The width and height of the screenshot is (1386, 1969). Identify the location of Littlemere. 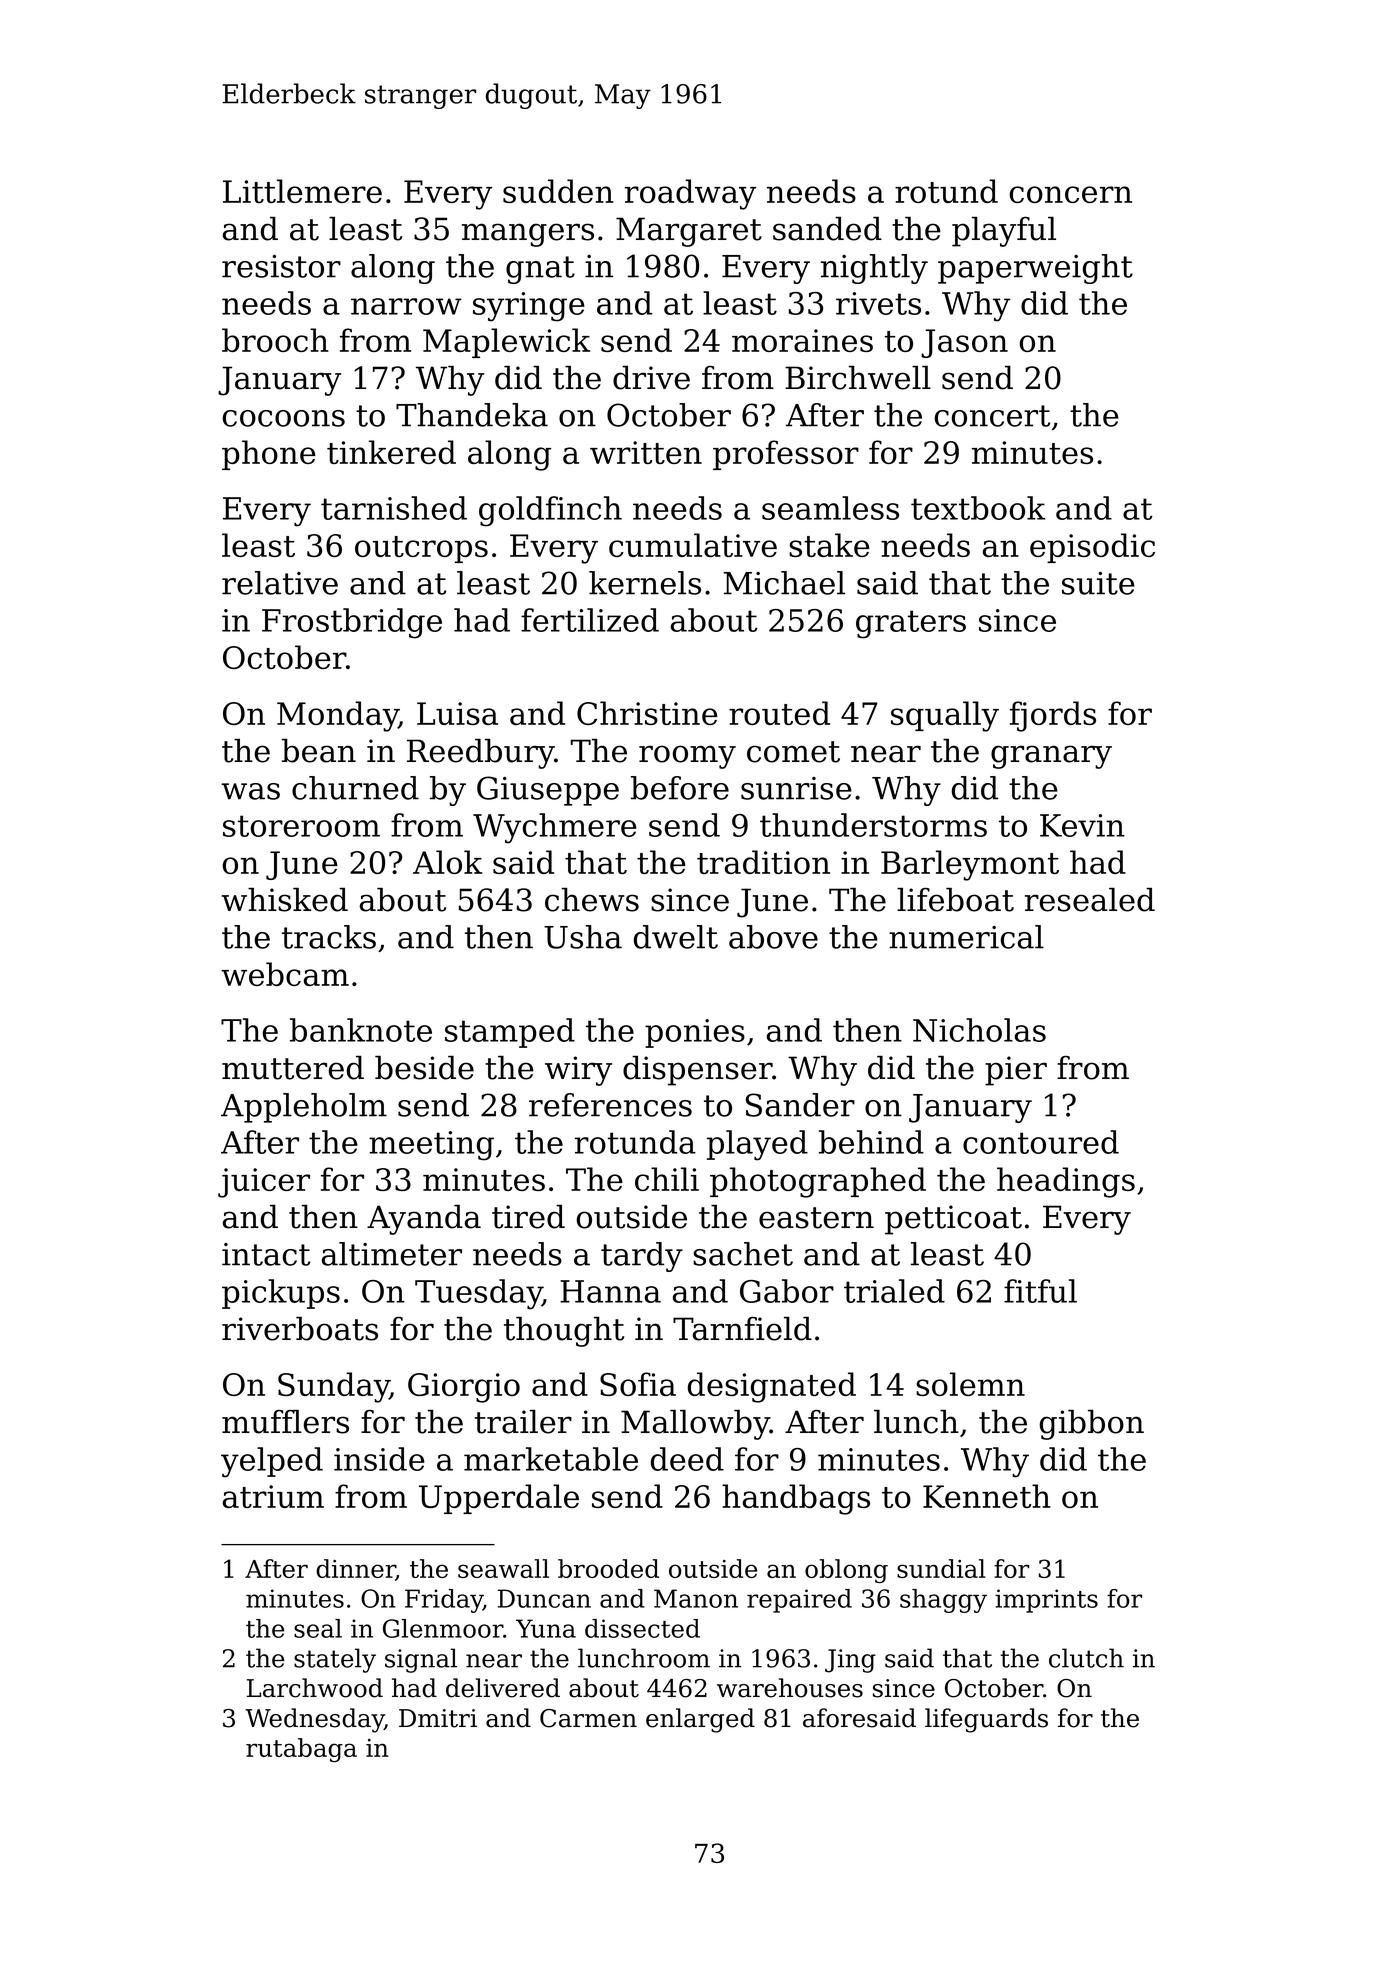
(302, 191).
